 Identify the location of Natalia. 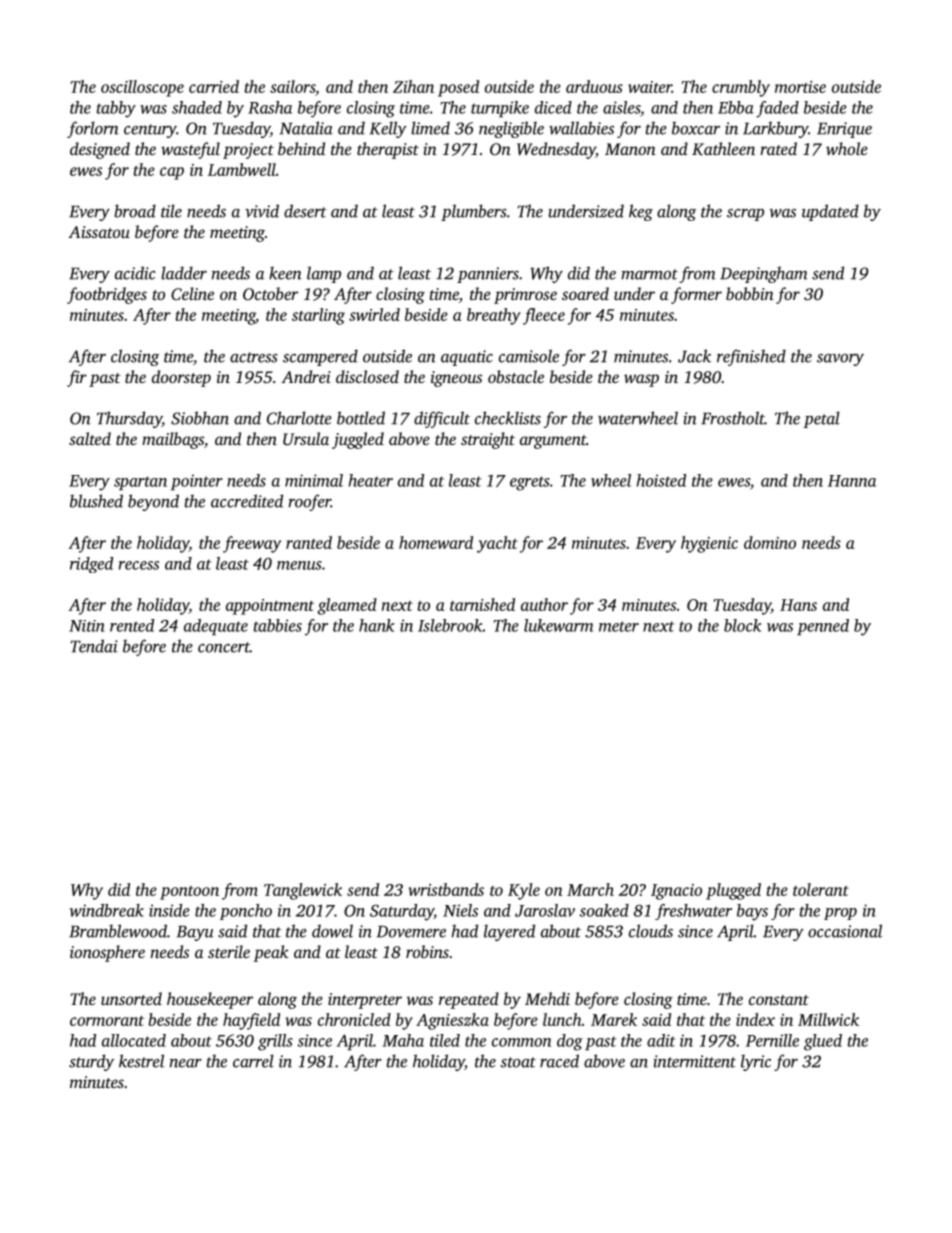
(306, 128).
